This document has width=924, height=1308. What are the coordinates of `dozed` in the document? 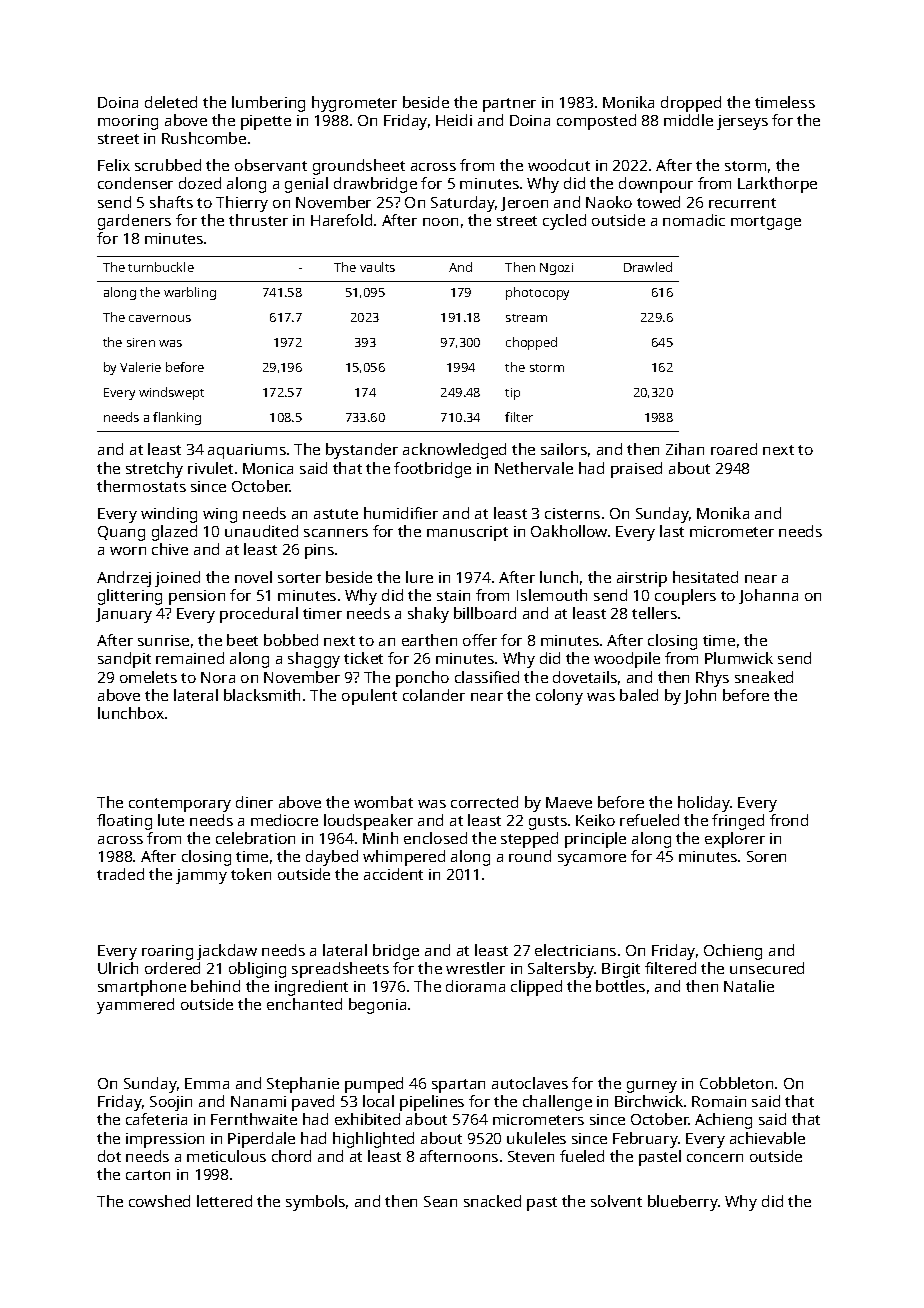 It's located at (200, 183).
